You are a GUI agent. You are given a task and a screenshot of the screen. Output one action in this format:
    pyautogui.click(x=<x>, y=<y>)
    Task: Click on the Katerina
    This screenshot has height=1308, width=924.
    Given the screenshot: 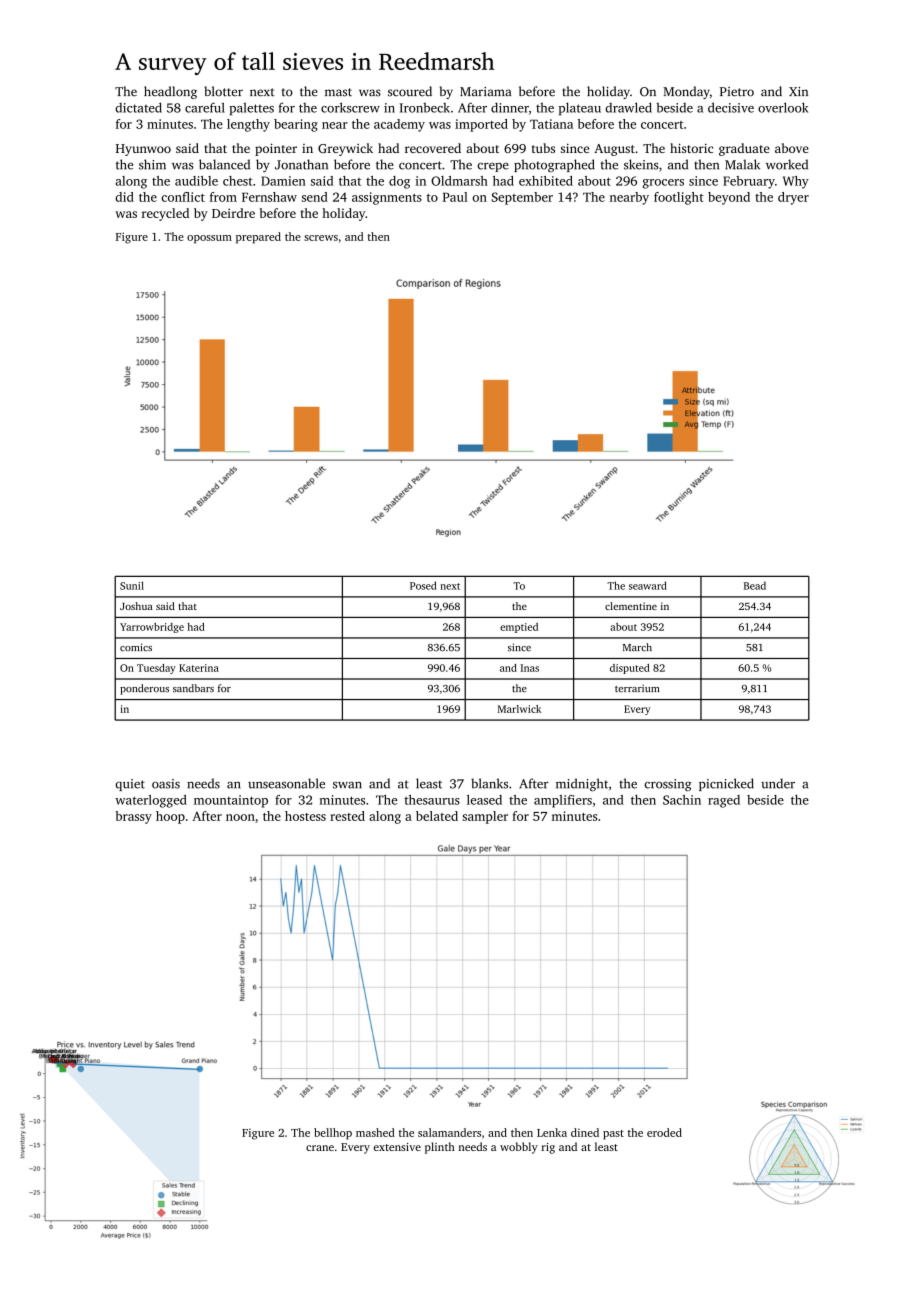 What is the action you would take?
    pyautogui.click(x=199, y=668)
